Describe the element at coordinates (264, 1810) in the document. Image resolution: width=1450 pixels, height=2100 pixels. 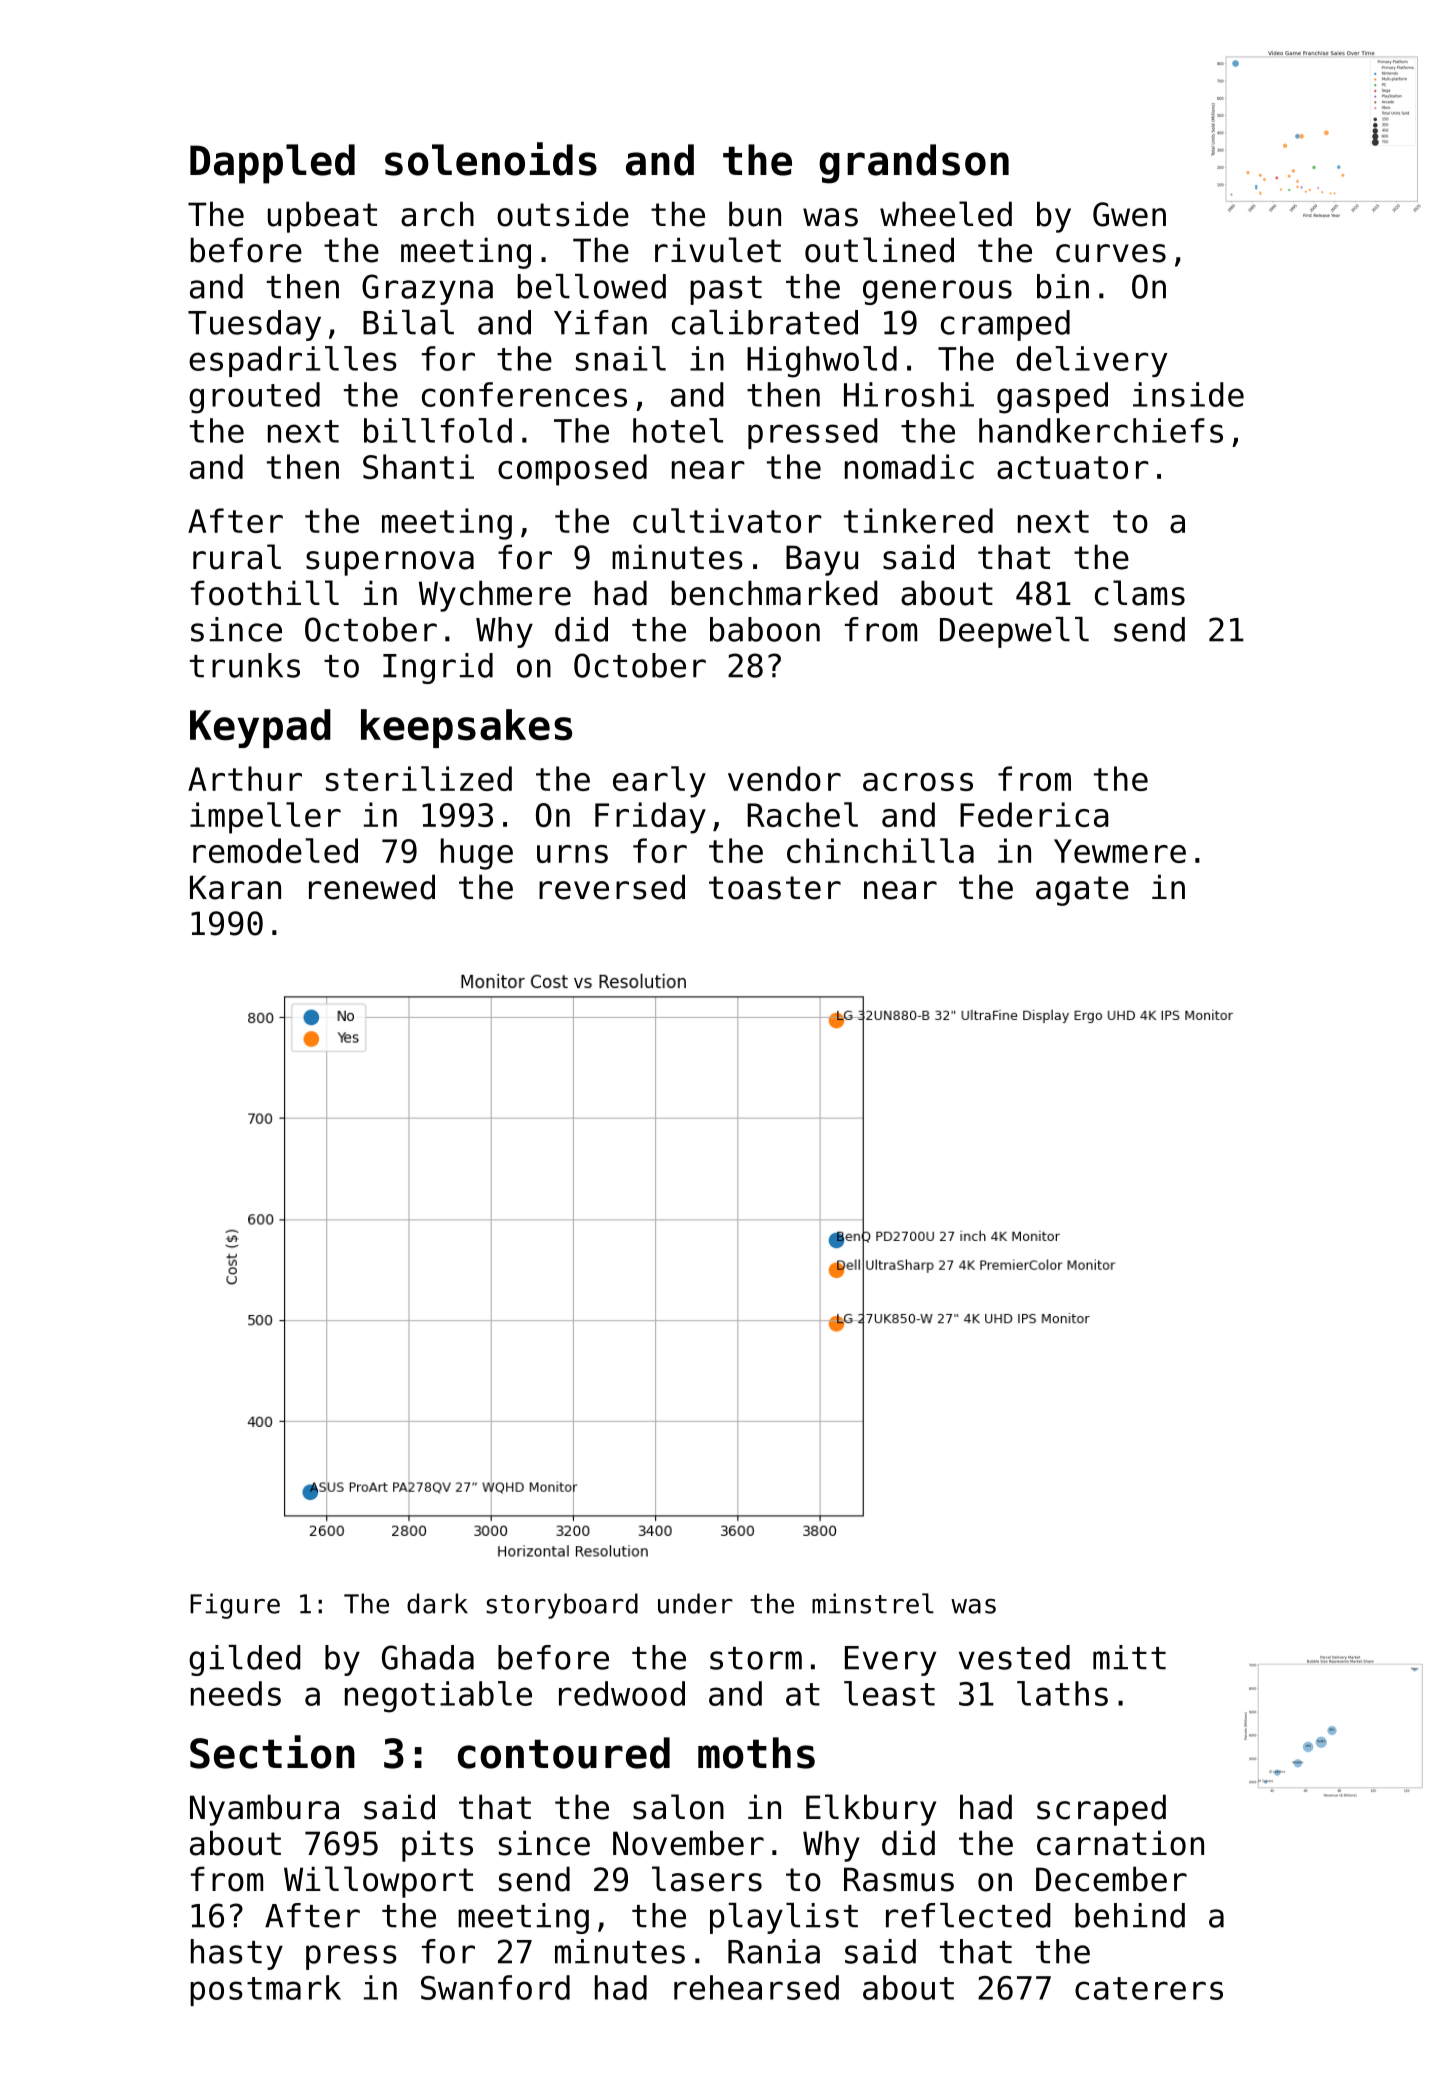
I see `Nyambura` at that location.
